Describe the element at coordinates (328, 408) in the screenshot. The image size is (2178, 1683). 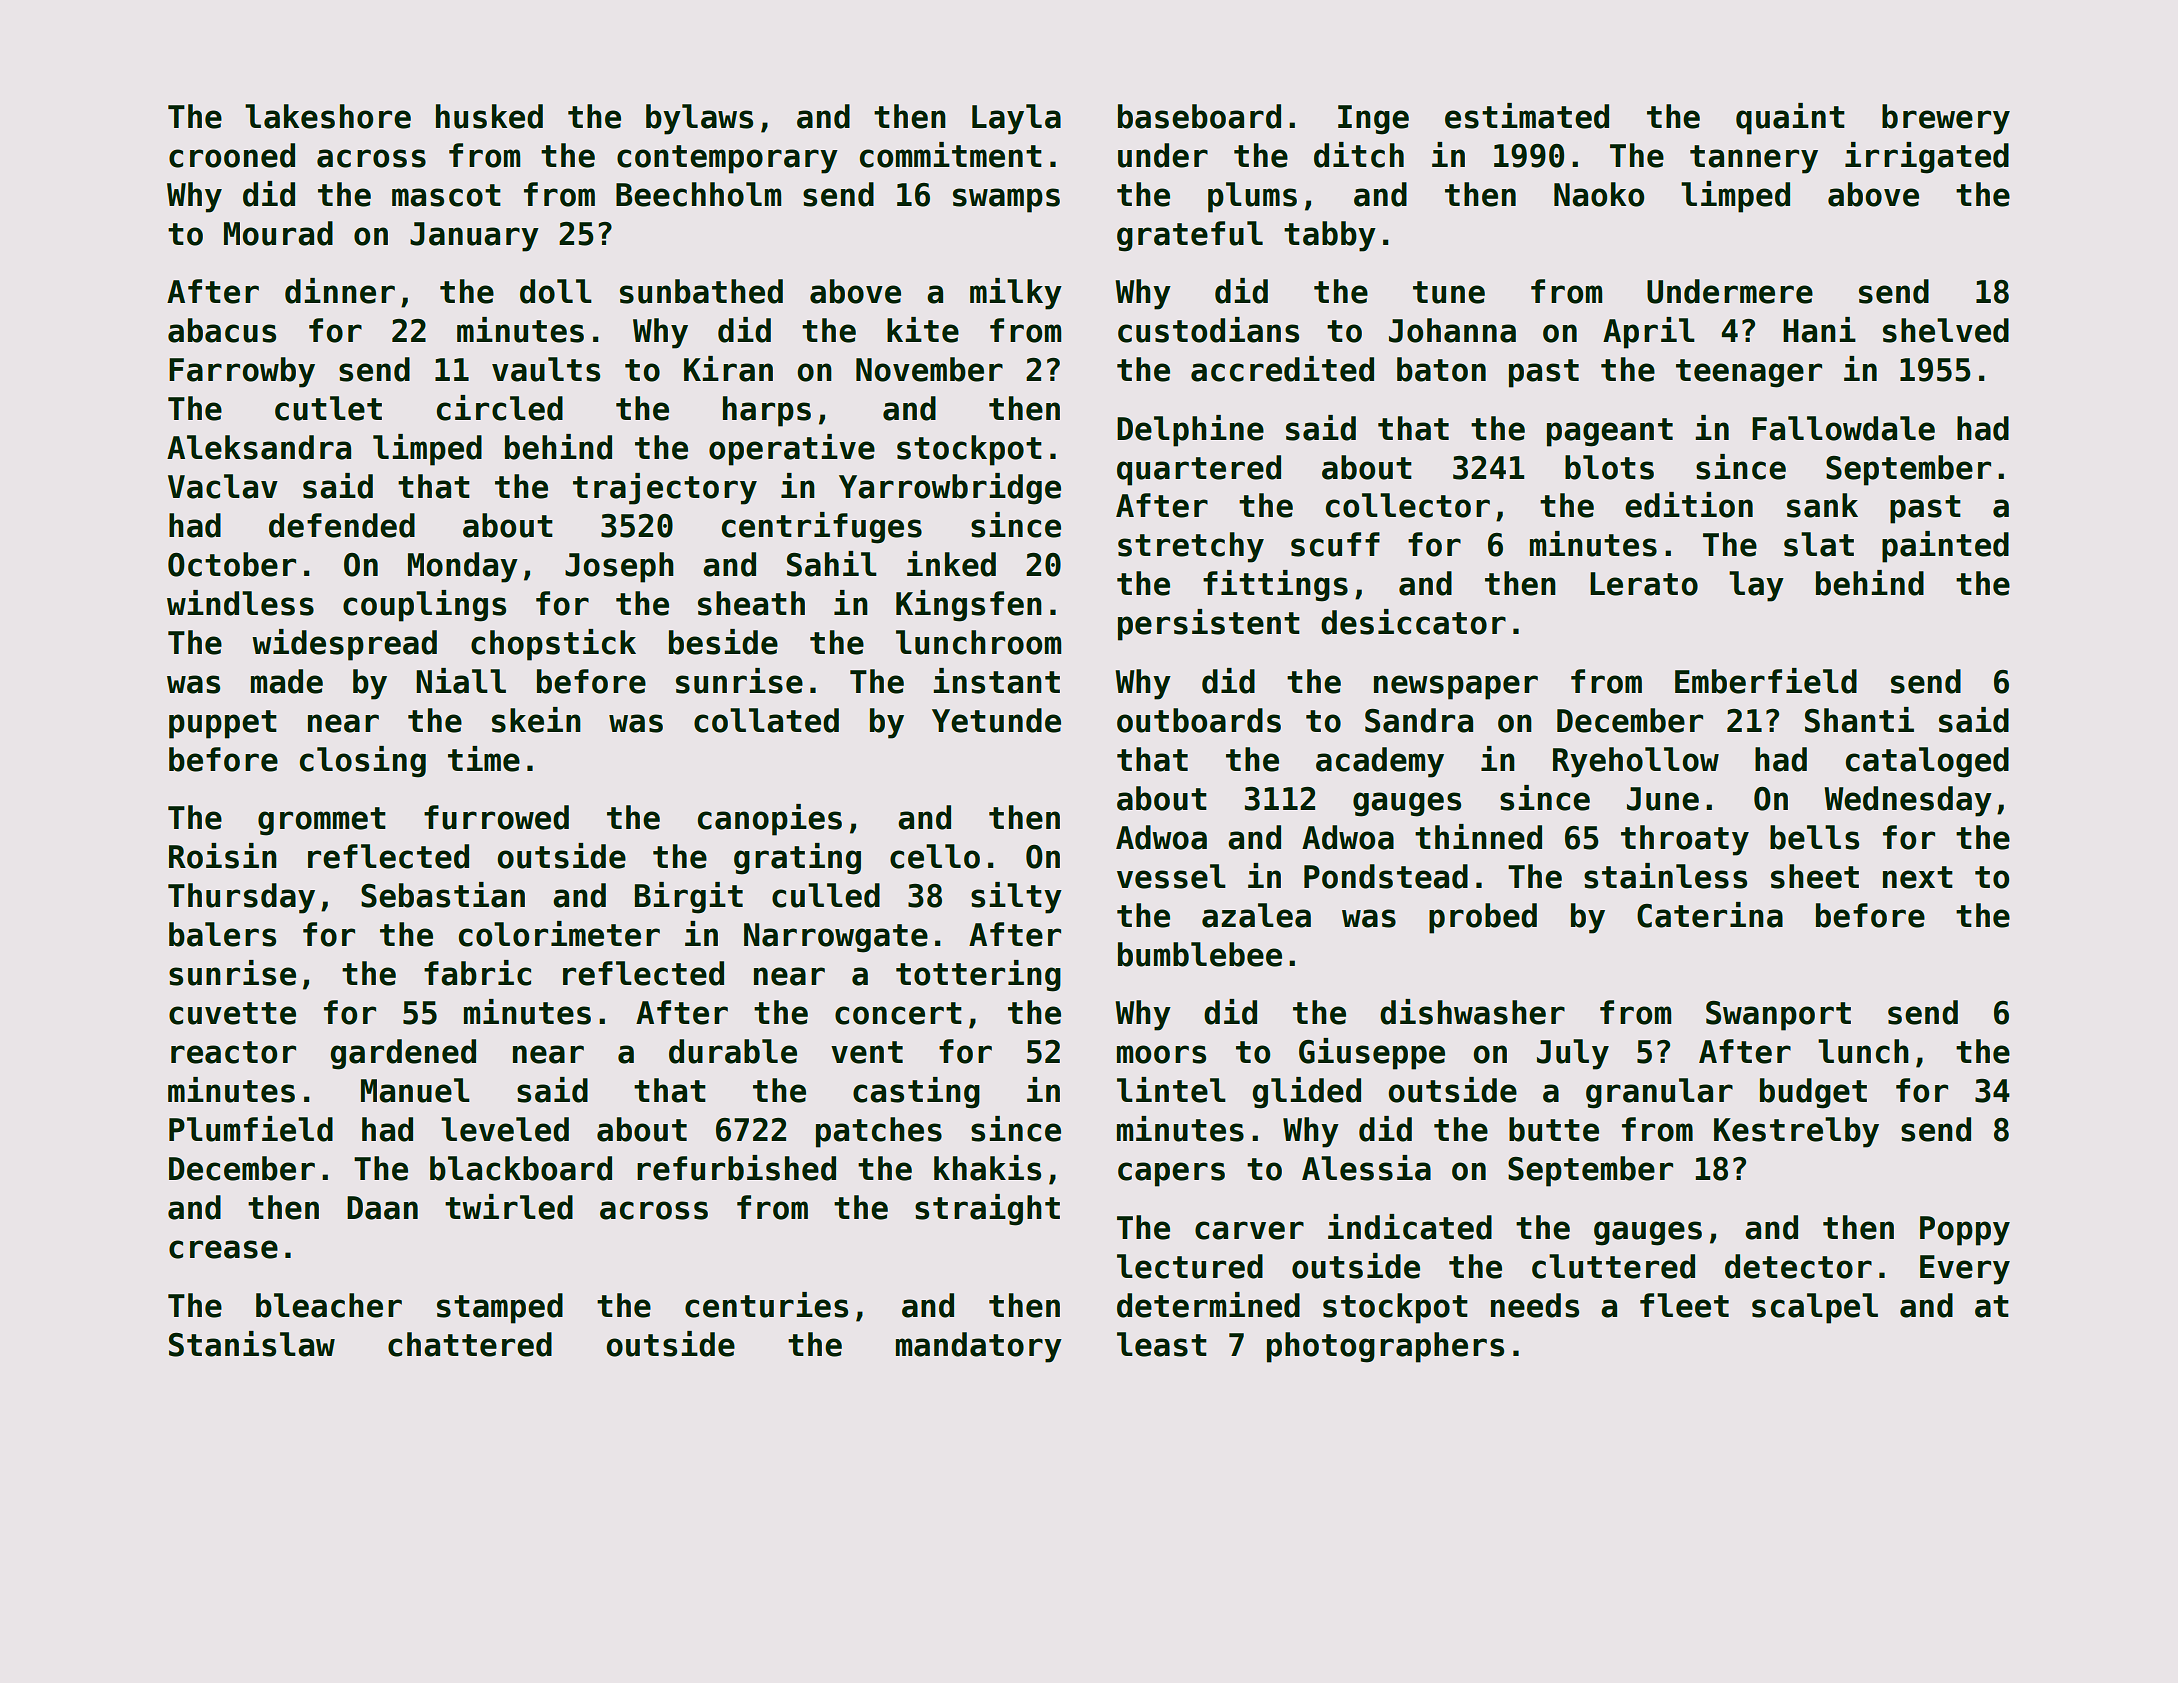
I see `cutlet` at that location.
